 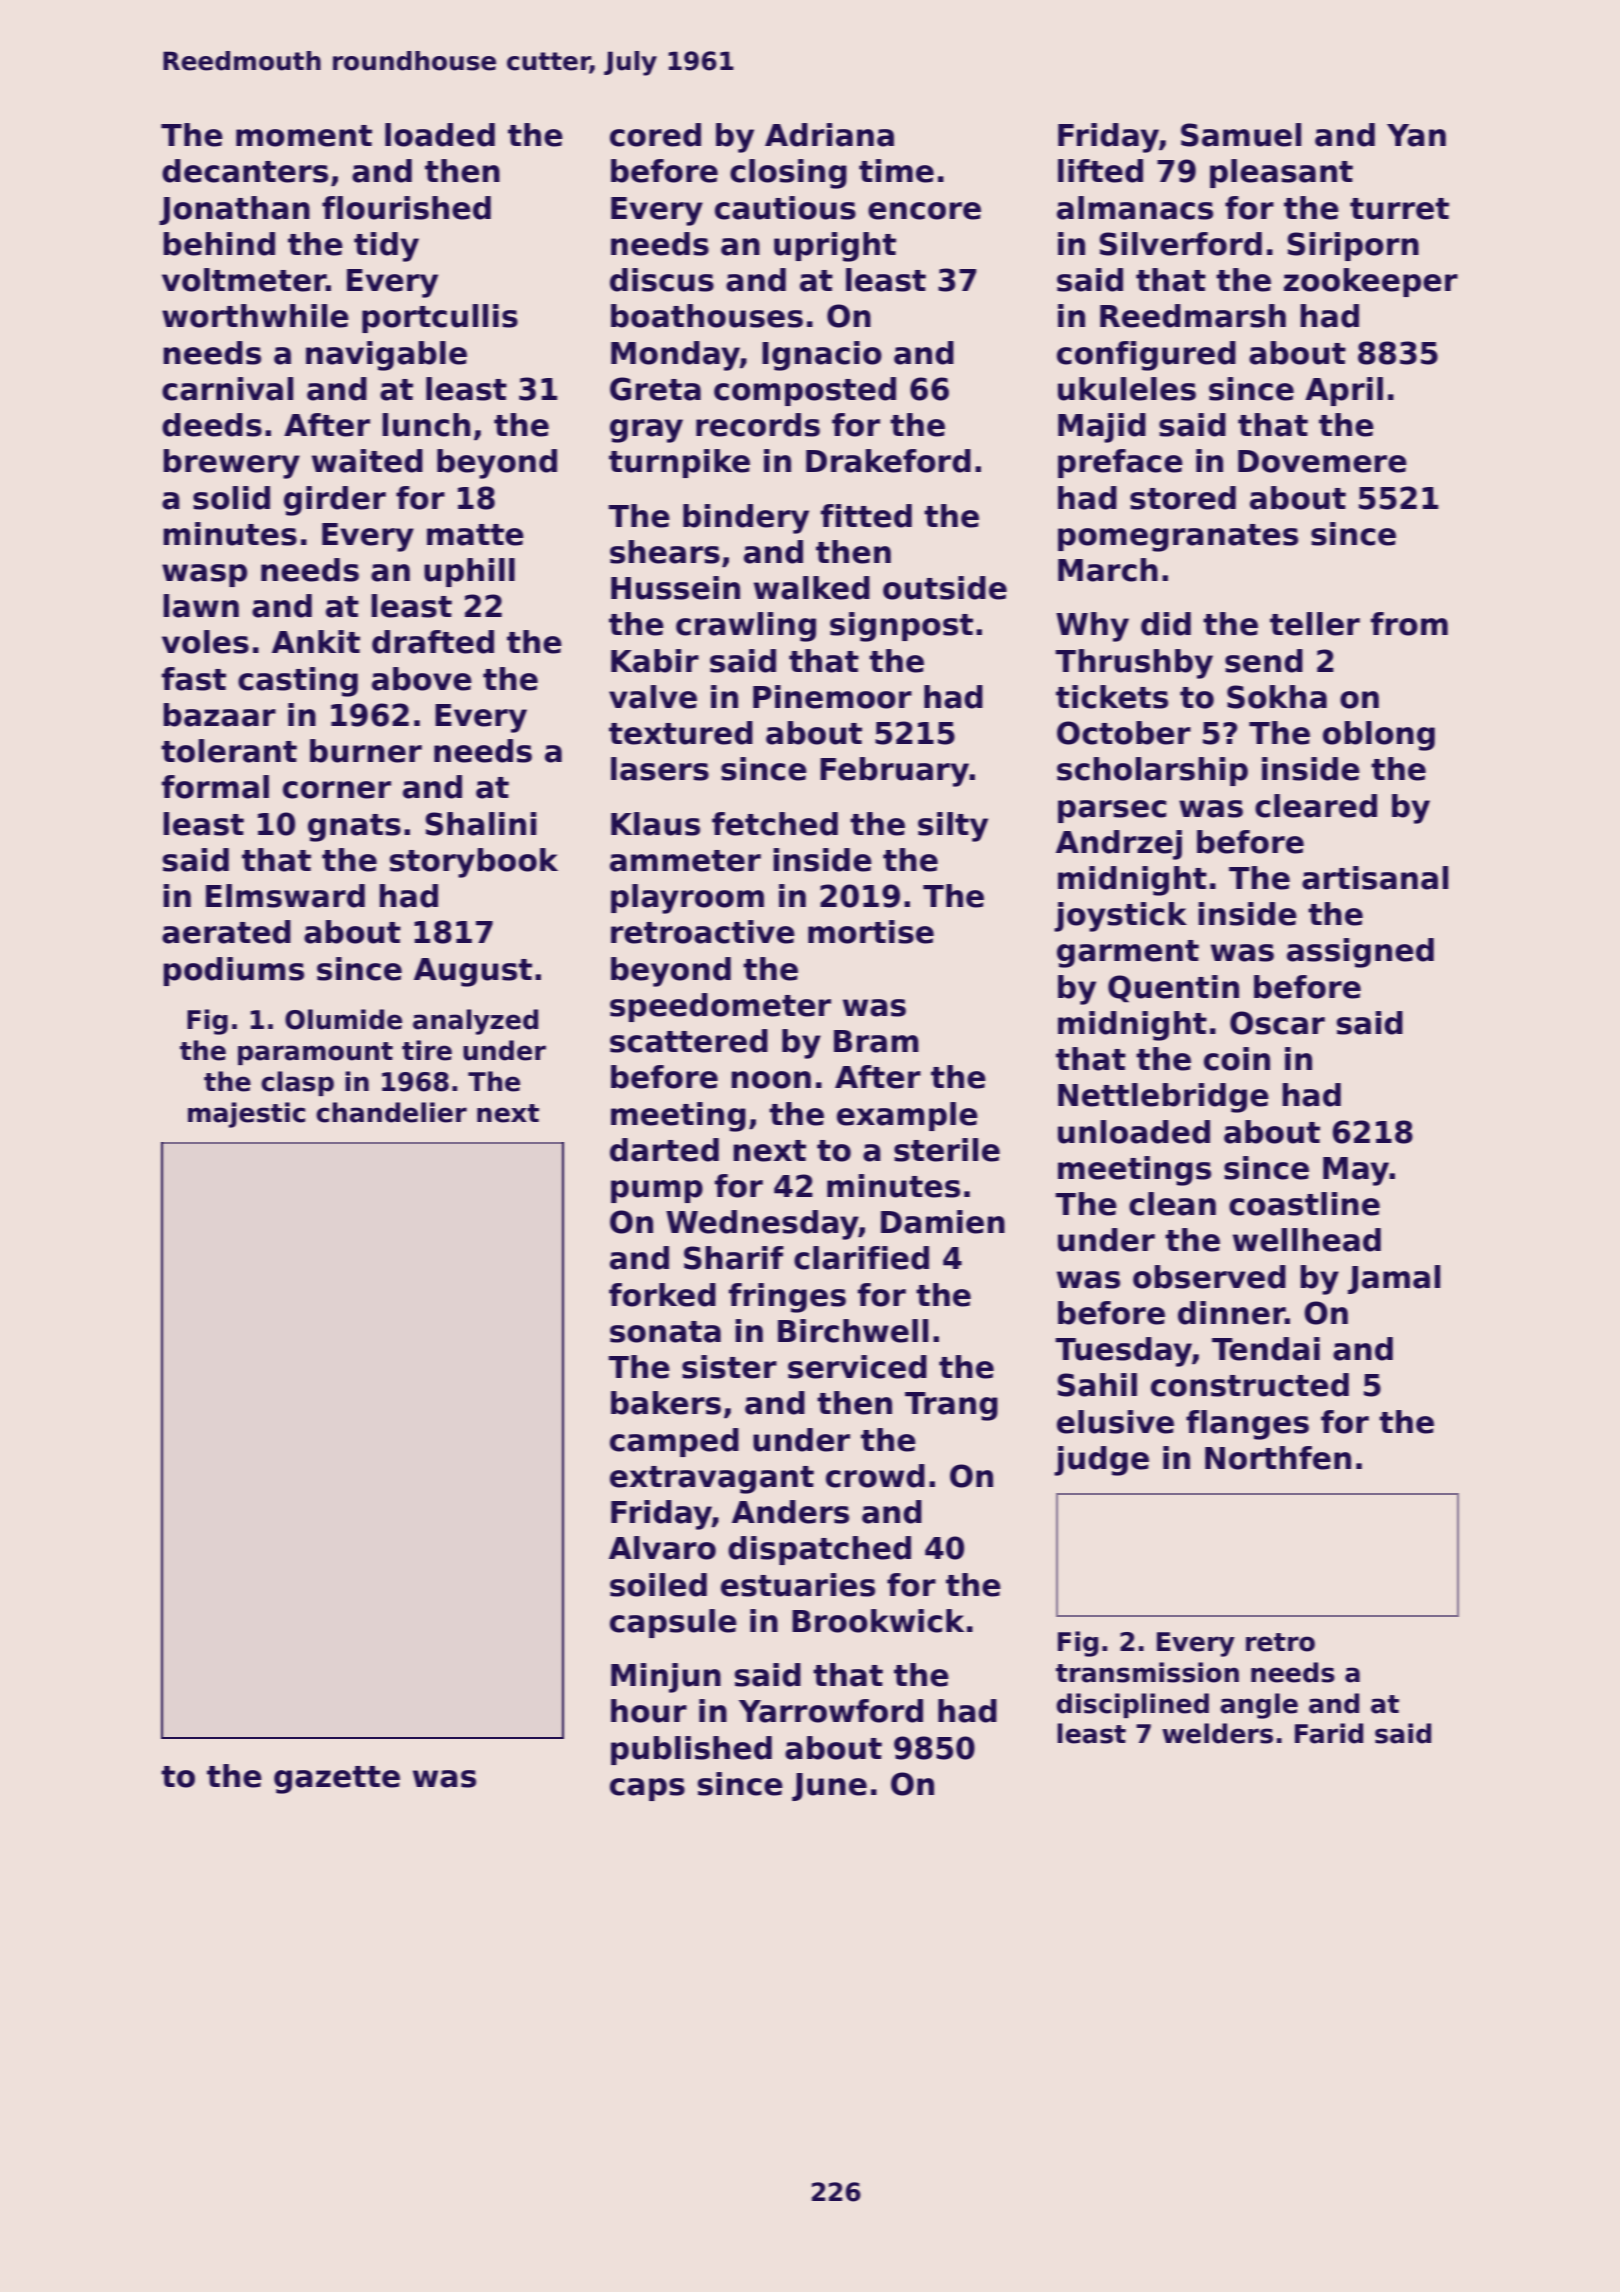 What do you see at coordinates (953, 827) in the screenshot?
I see `silty` at bounding box center [953, 827].
